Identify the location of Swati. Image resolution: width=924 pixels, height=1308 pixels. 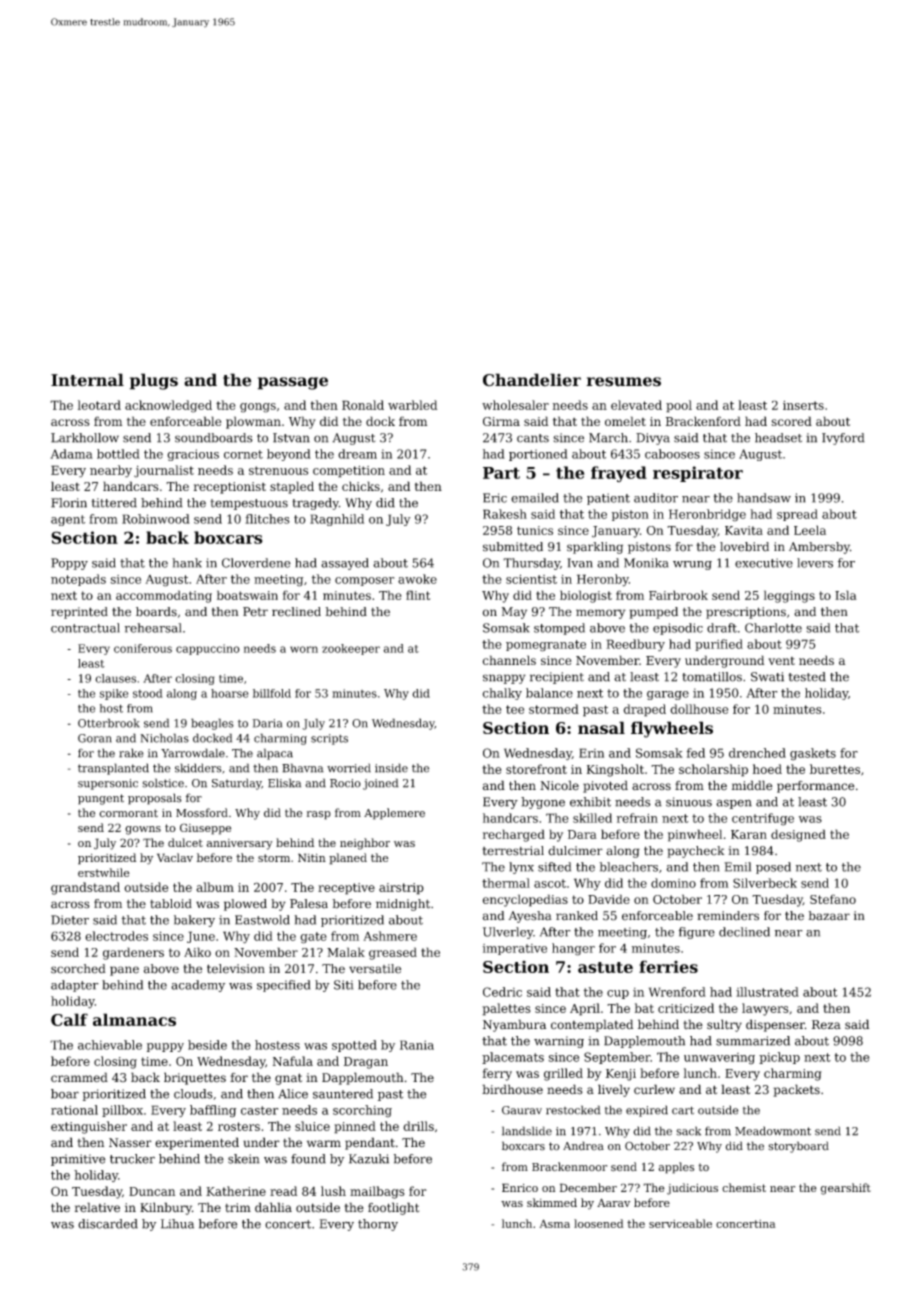
(767, 677).
